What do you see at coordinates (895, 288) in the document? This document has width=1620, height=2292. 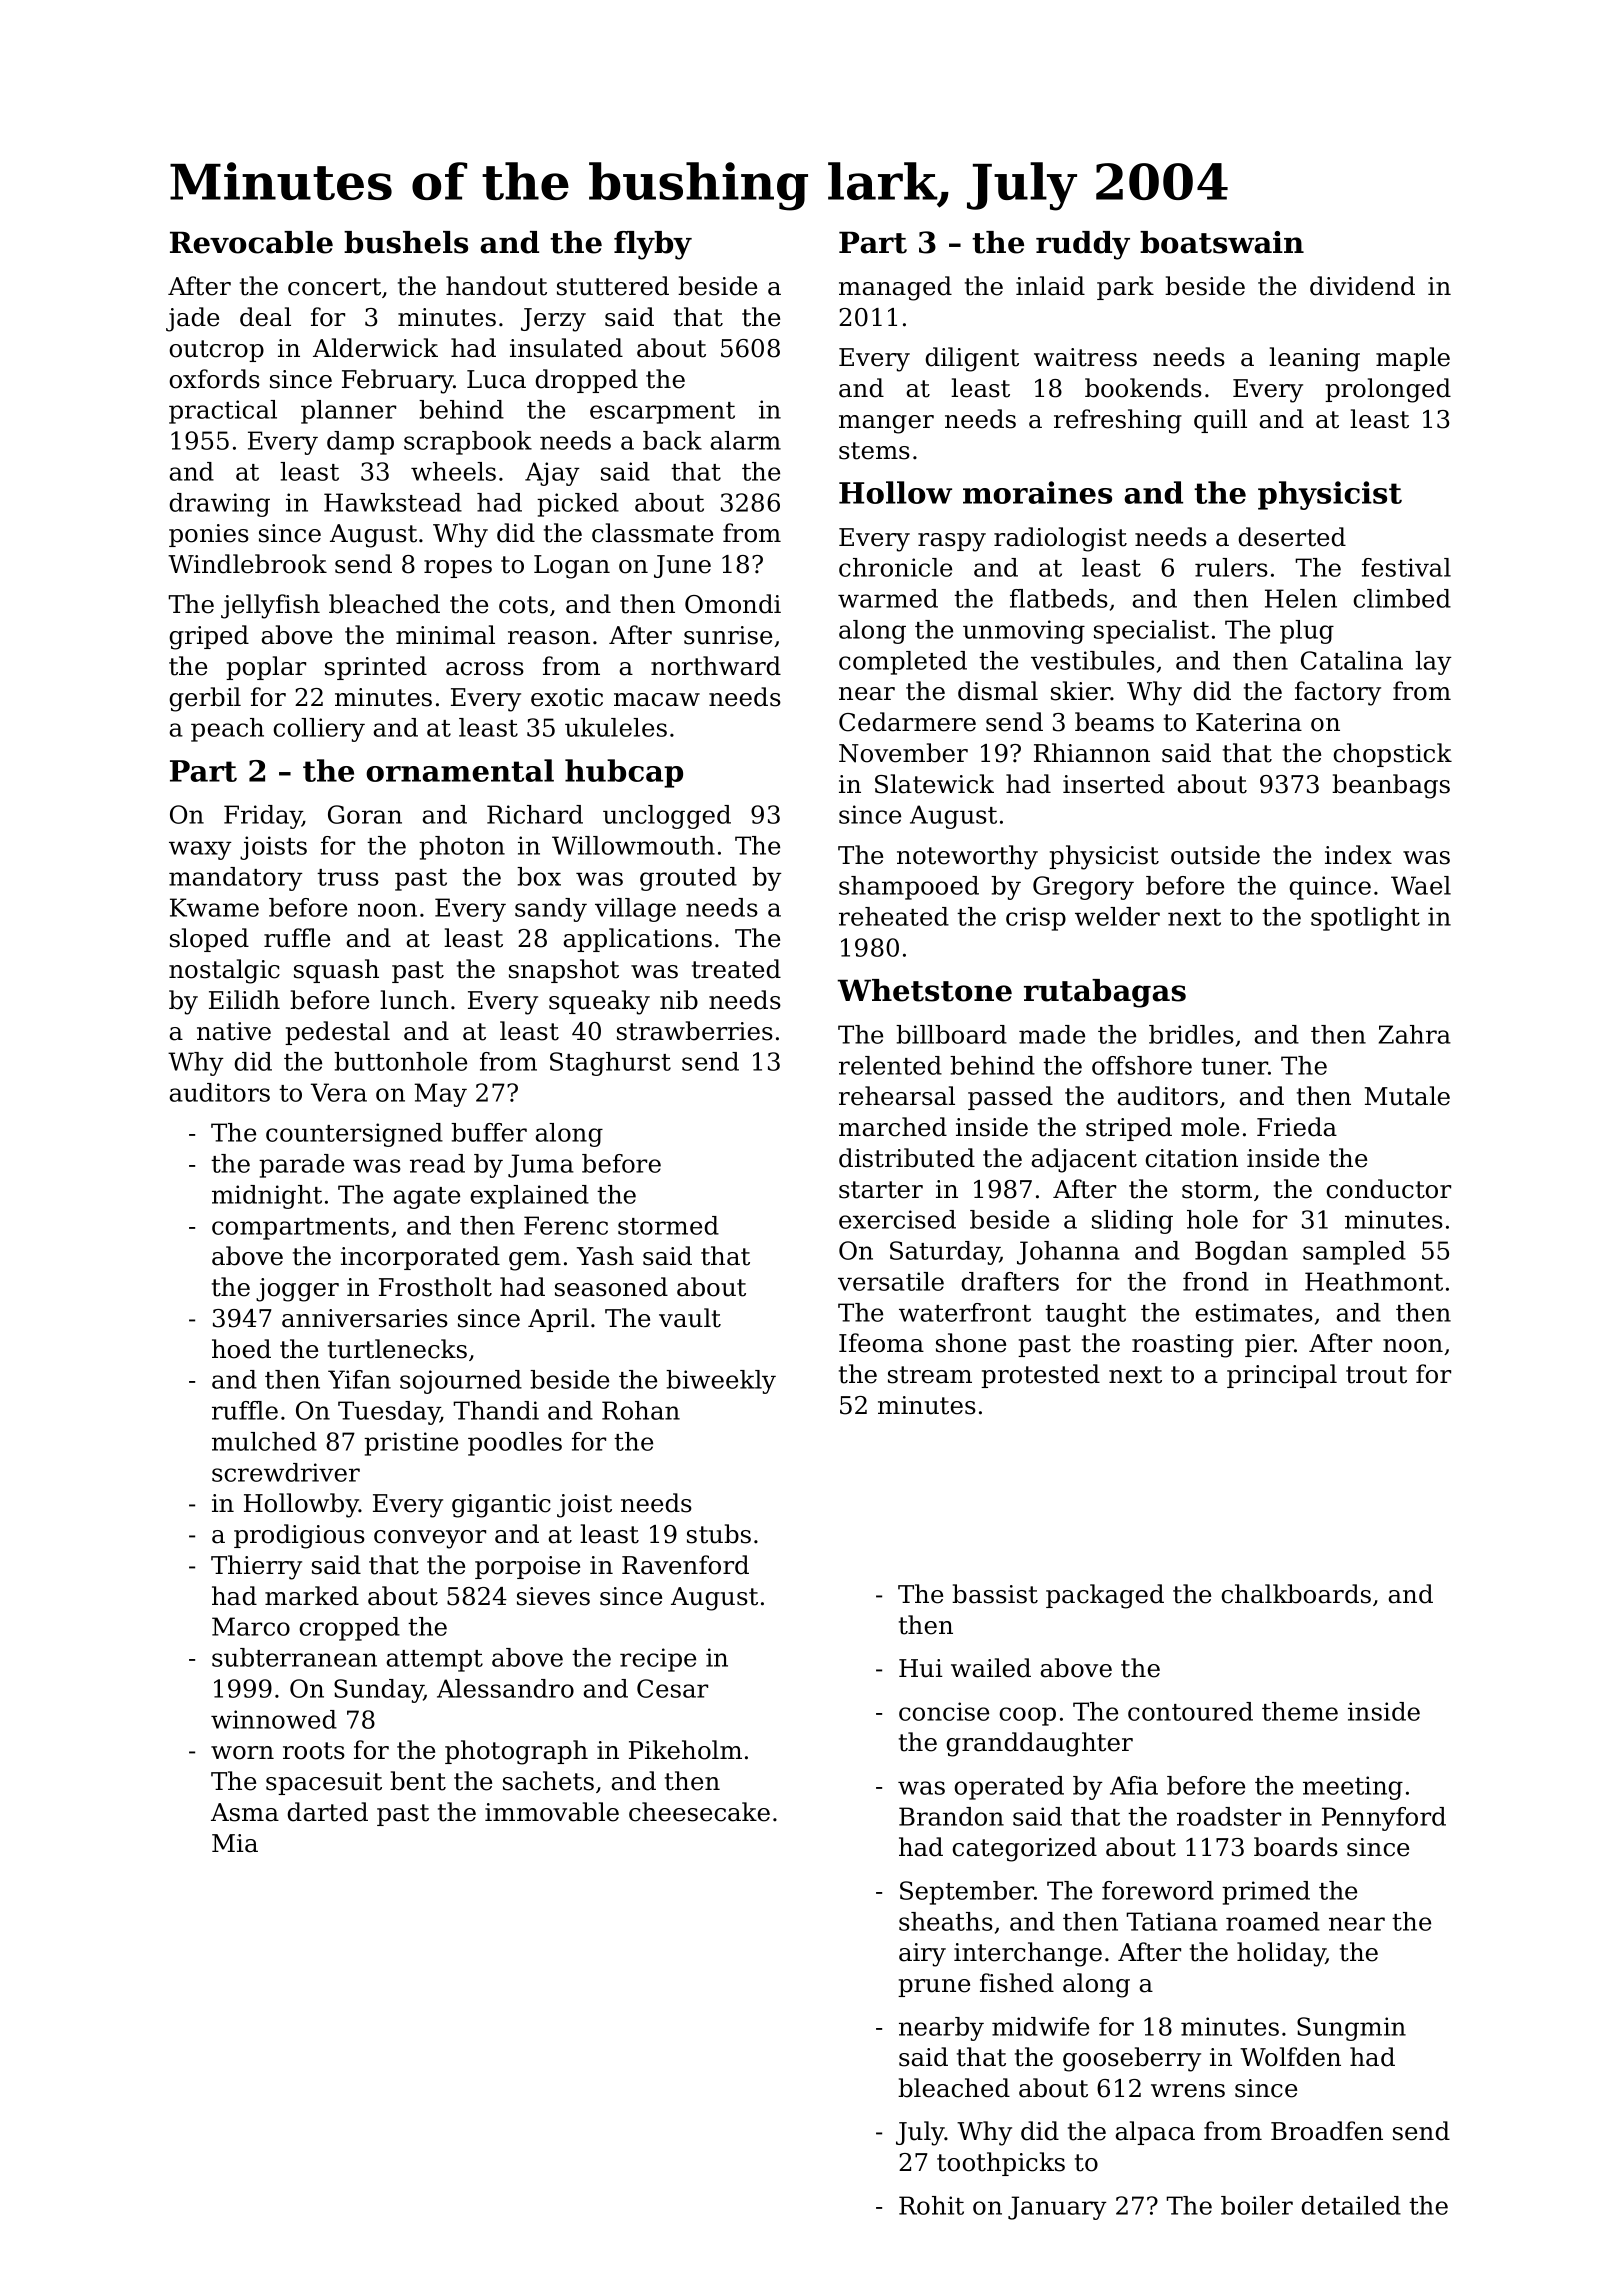 I see `managed` at bounding box center [895, 288].
